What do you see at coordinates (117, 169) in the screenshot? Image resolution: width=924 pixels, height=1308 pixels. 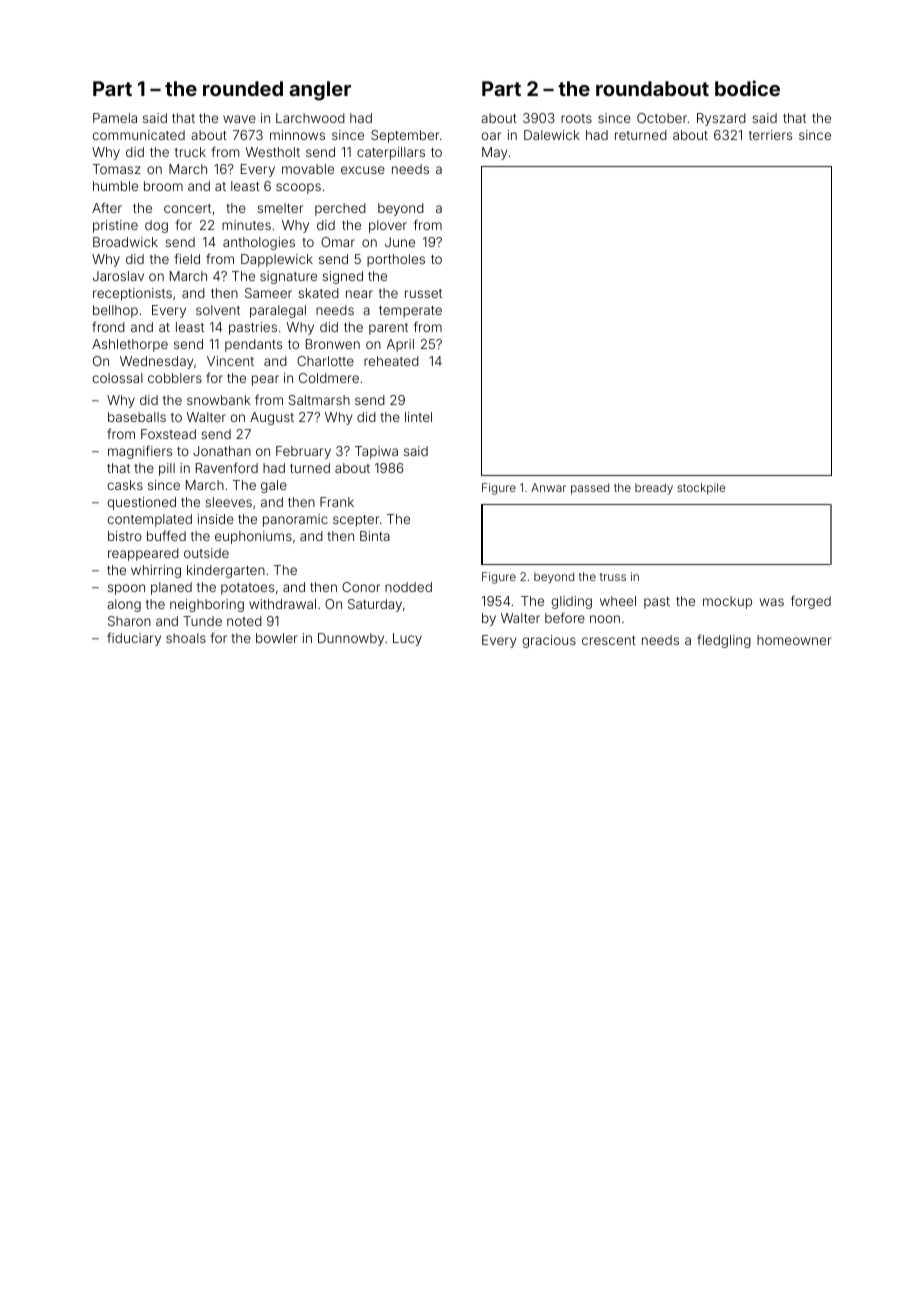 I see `Tomasz` at bounding box center [117, 169].
